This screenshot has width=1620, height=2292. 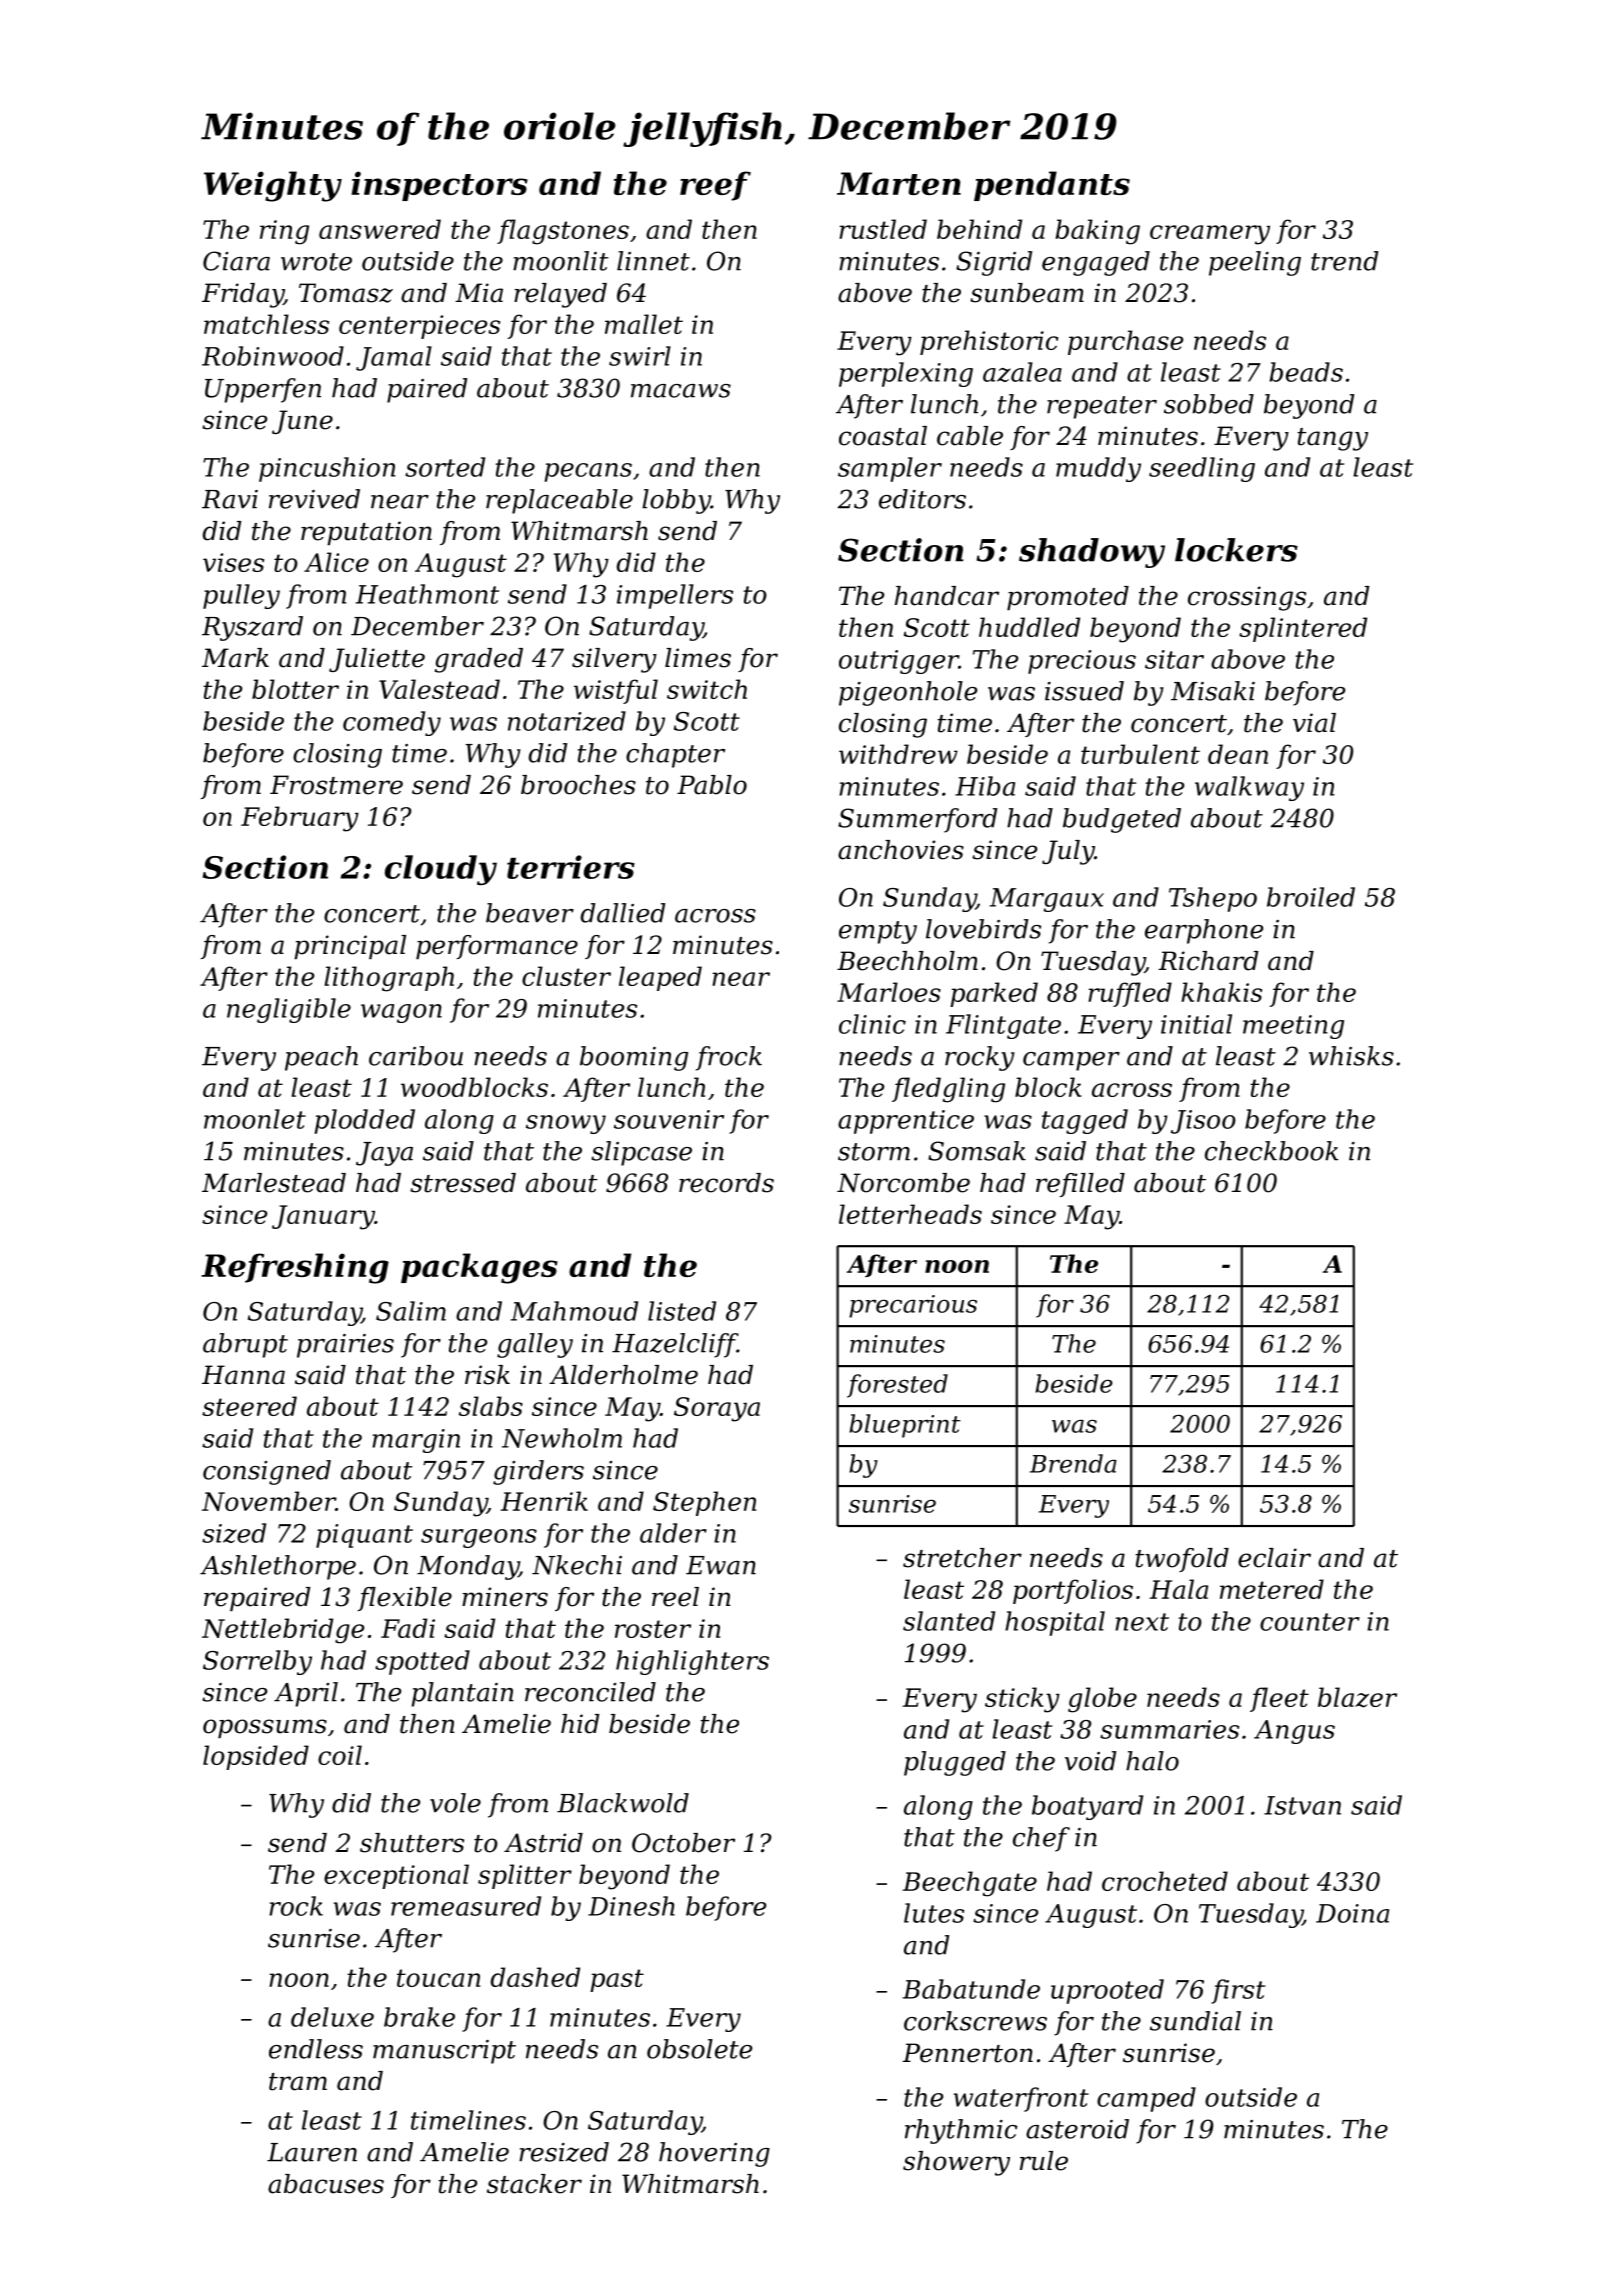 I want to click on empty, so click(x=878, y=932).
